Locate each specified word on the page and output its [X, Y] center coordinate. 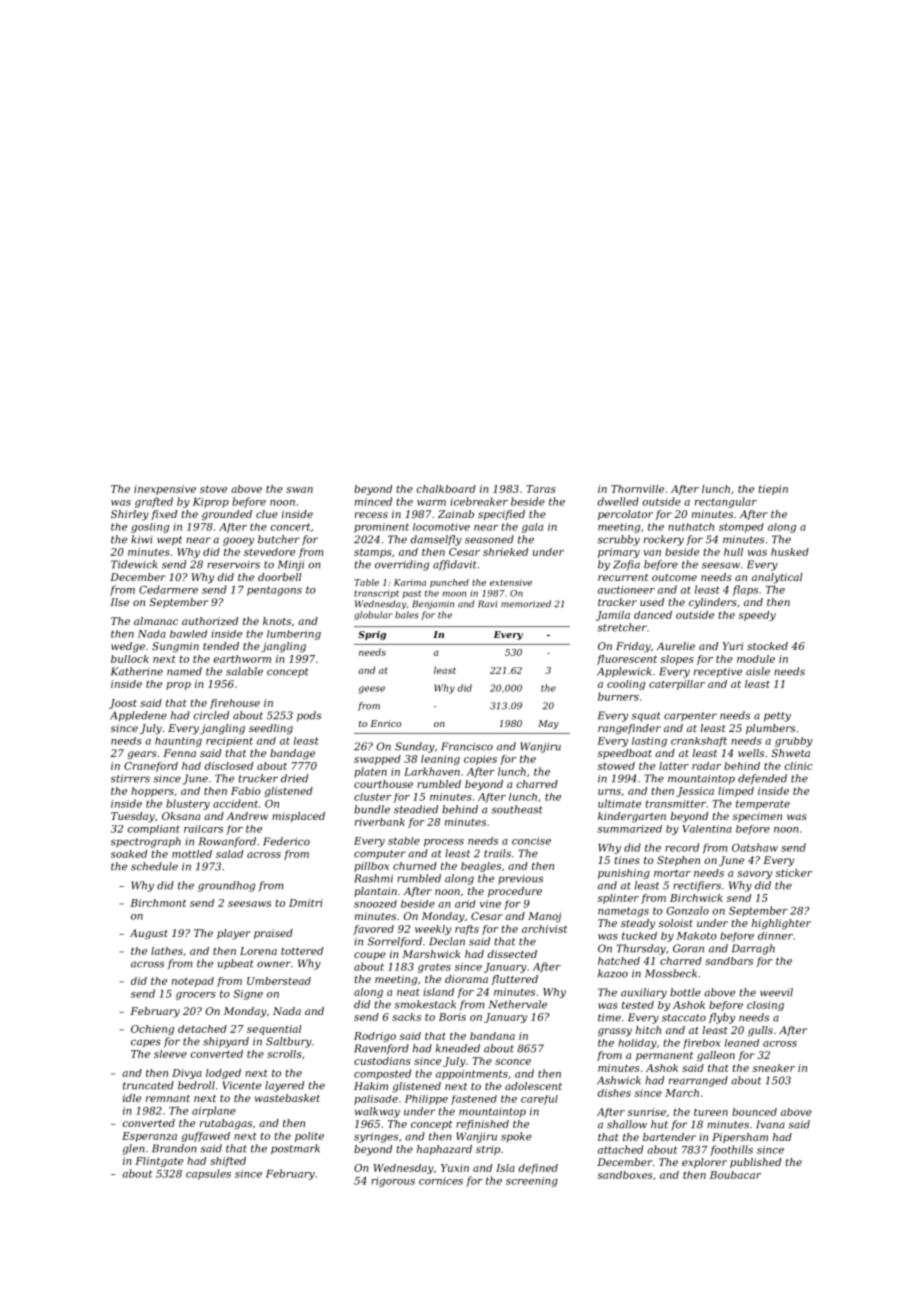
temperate [763, 805]
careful [539, 1100]
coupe [370, 956]
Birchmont [158, 903]
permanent [664, 1056]
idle [132, 1098]
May [548, 724]
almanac [156, 621]
